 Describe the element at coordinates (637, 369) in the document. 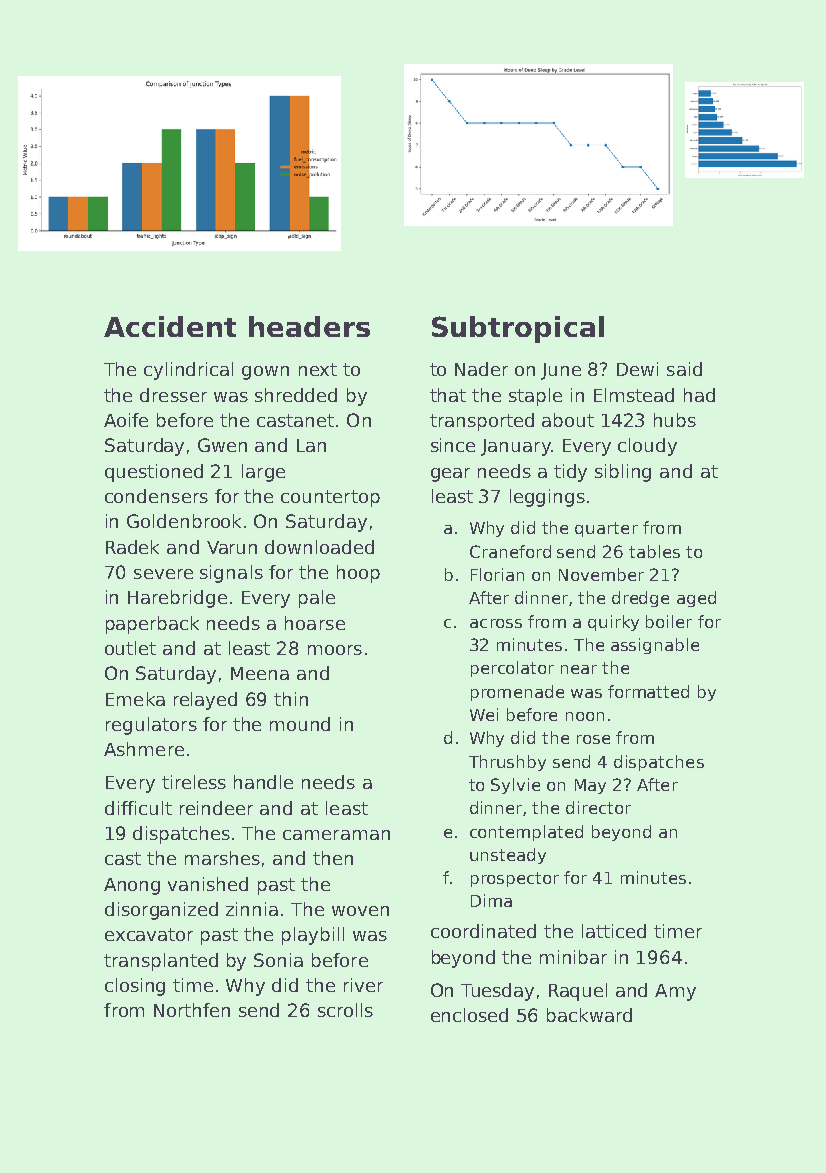

I see `Dewi` at that location.
